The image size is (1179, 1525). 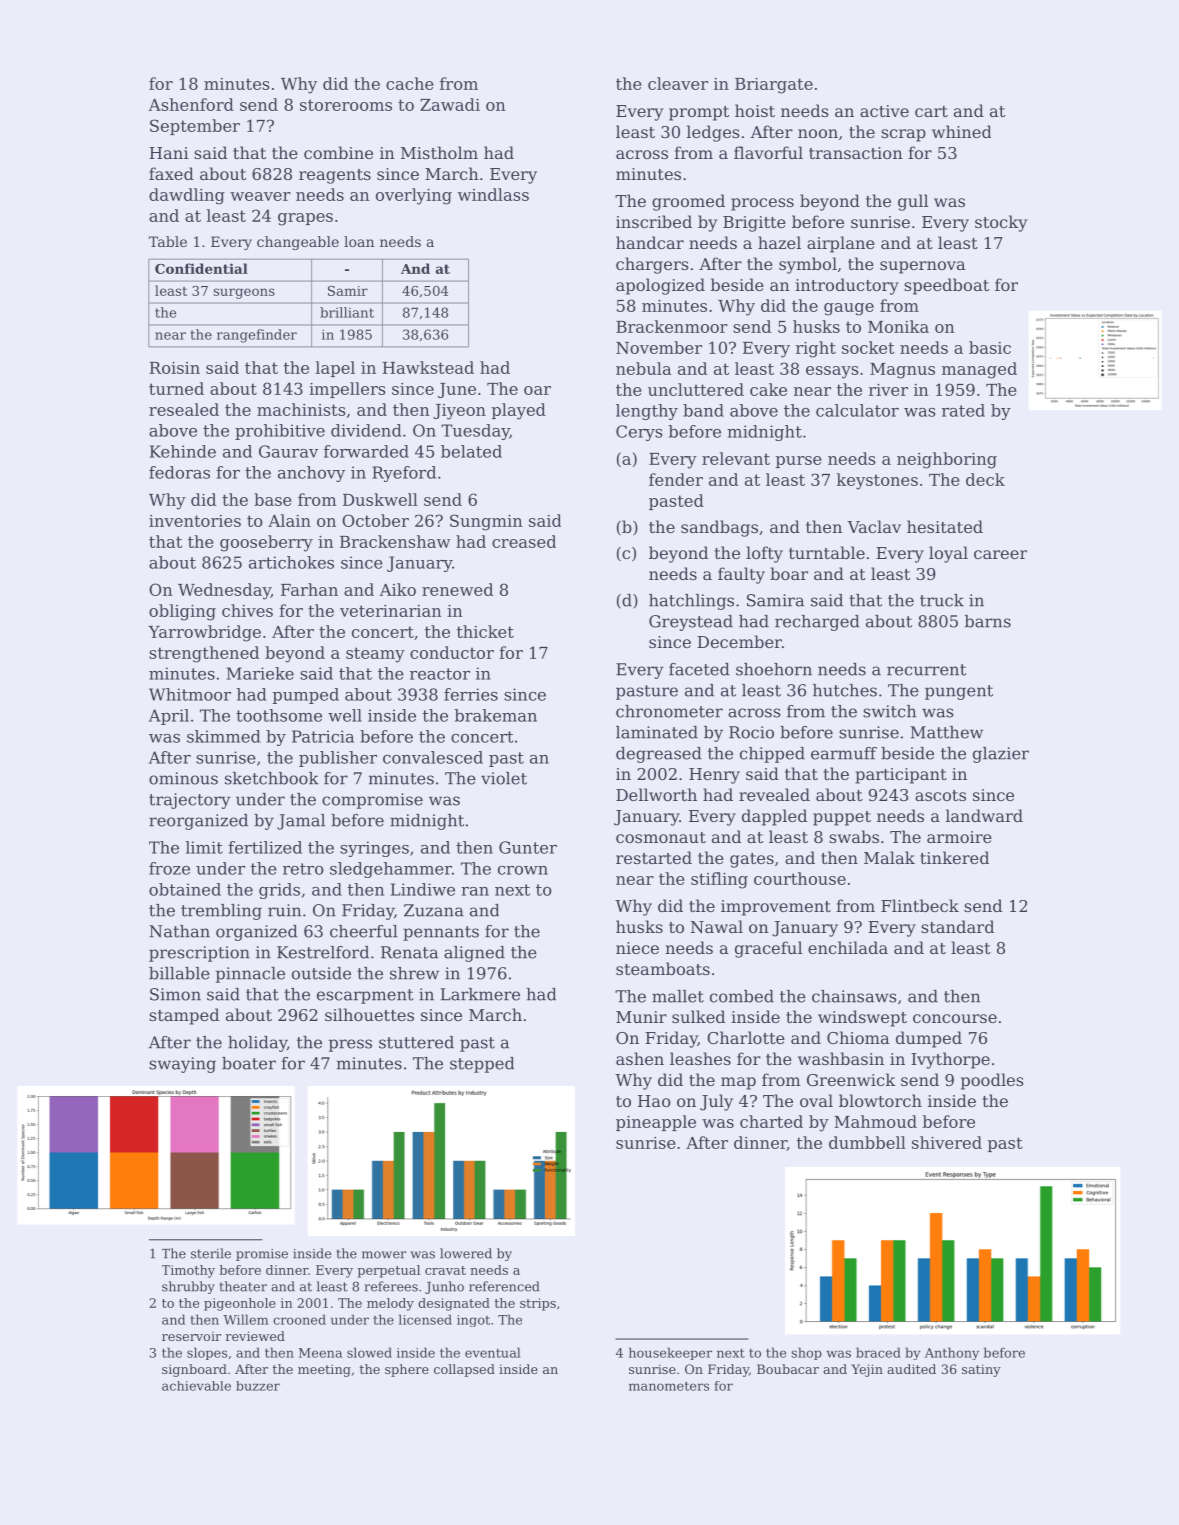 I want to click on impellers, so click(x=347, y=390).
